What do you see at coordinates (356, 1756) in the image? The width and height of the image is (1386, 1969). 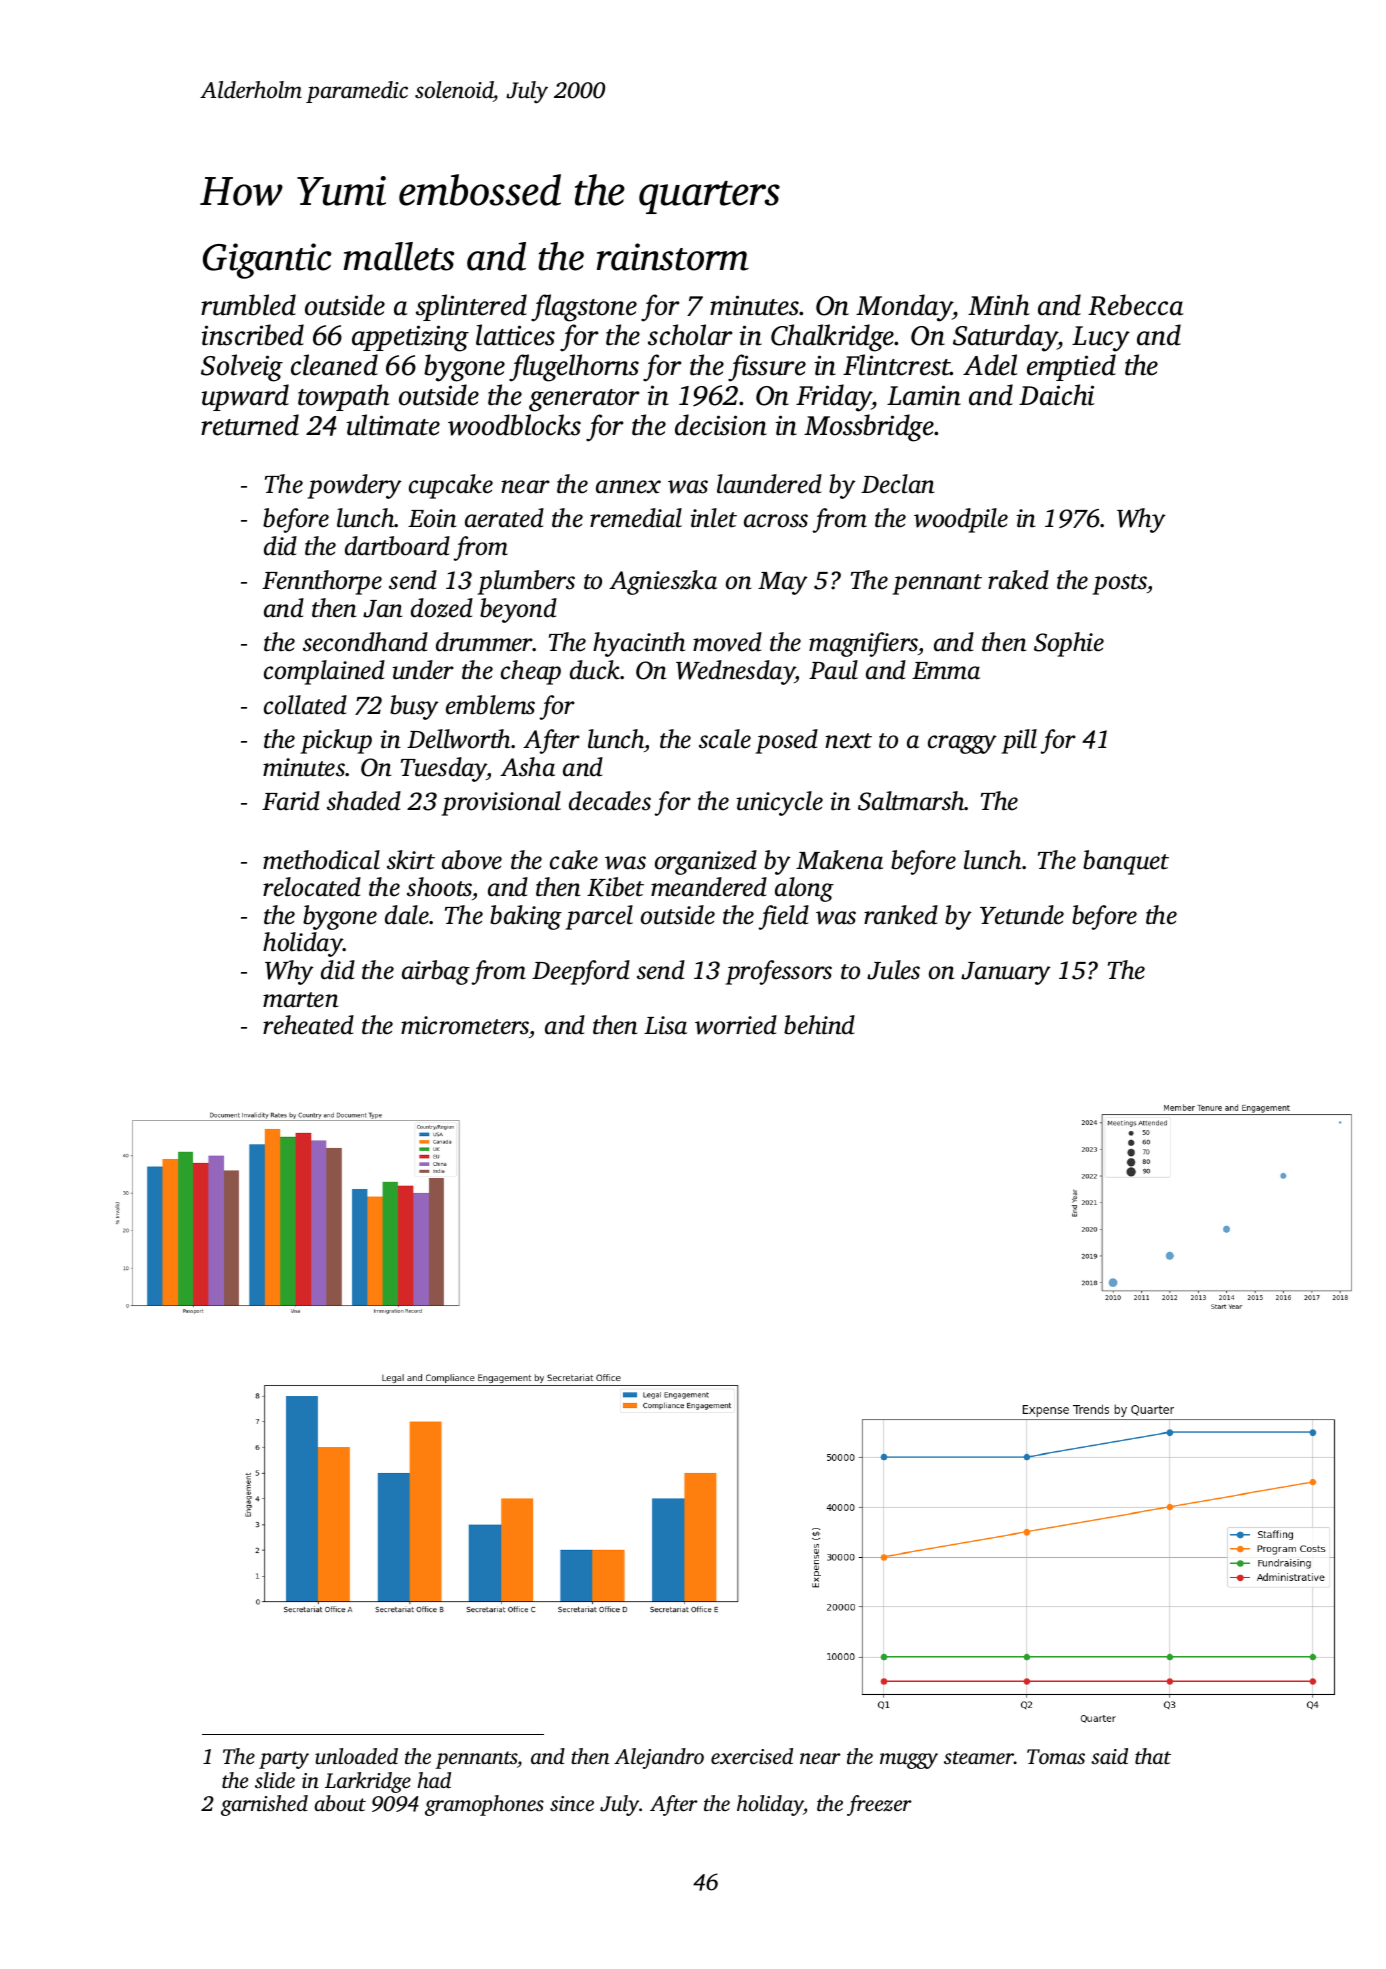 I see `unloaded` at bounding box center [356, 1756].
